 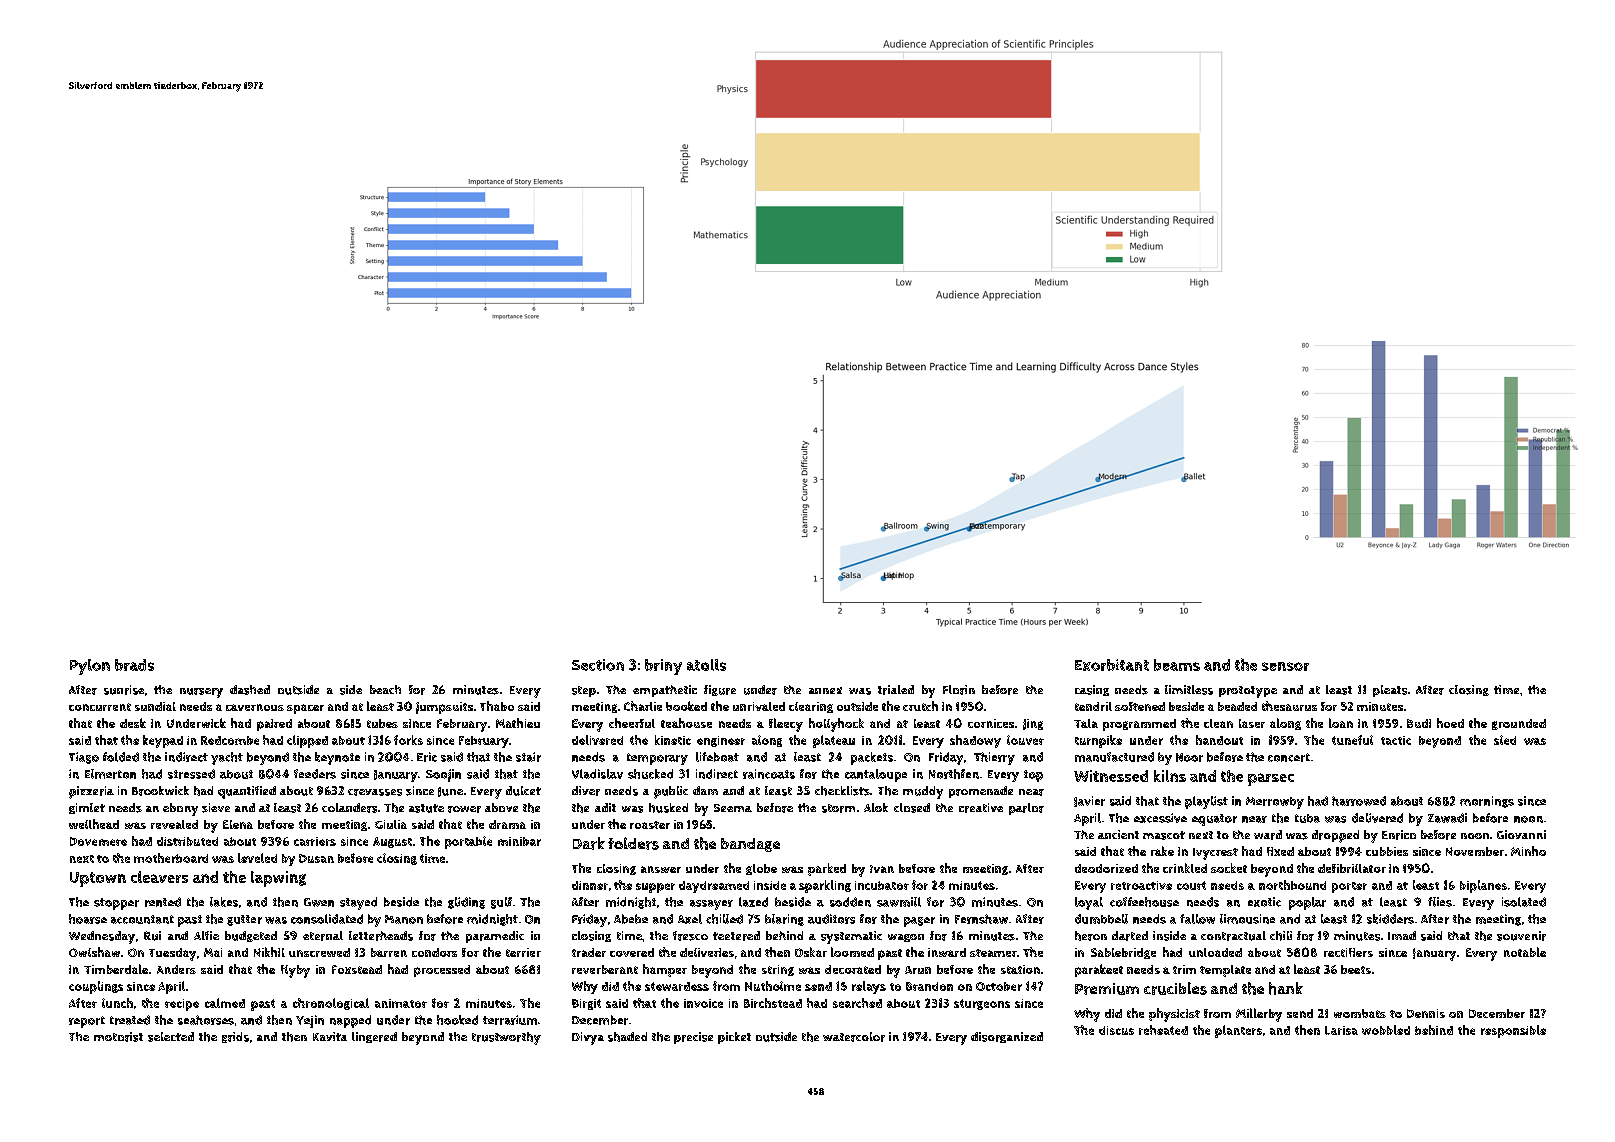 What do you see at coordinates (98, 879) in the image?
I see `Uptown` at bounding box center [98, 879].
